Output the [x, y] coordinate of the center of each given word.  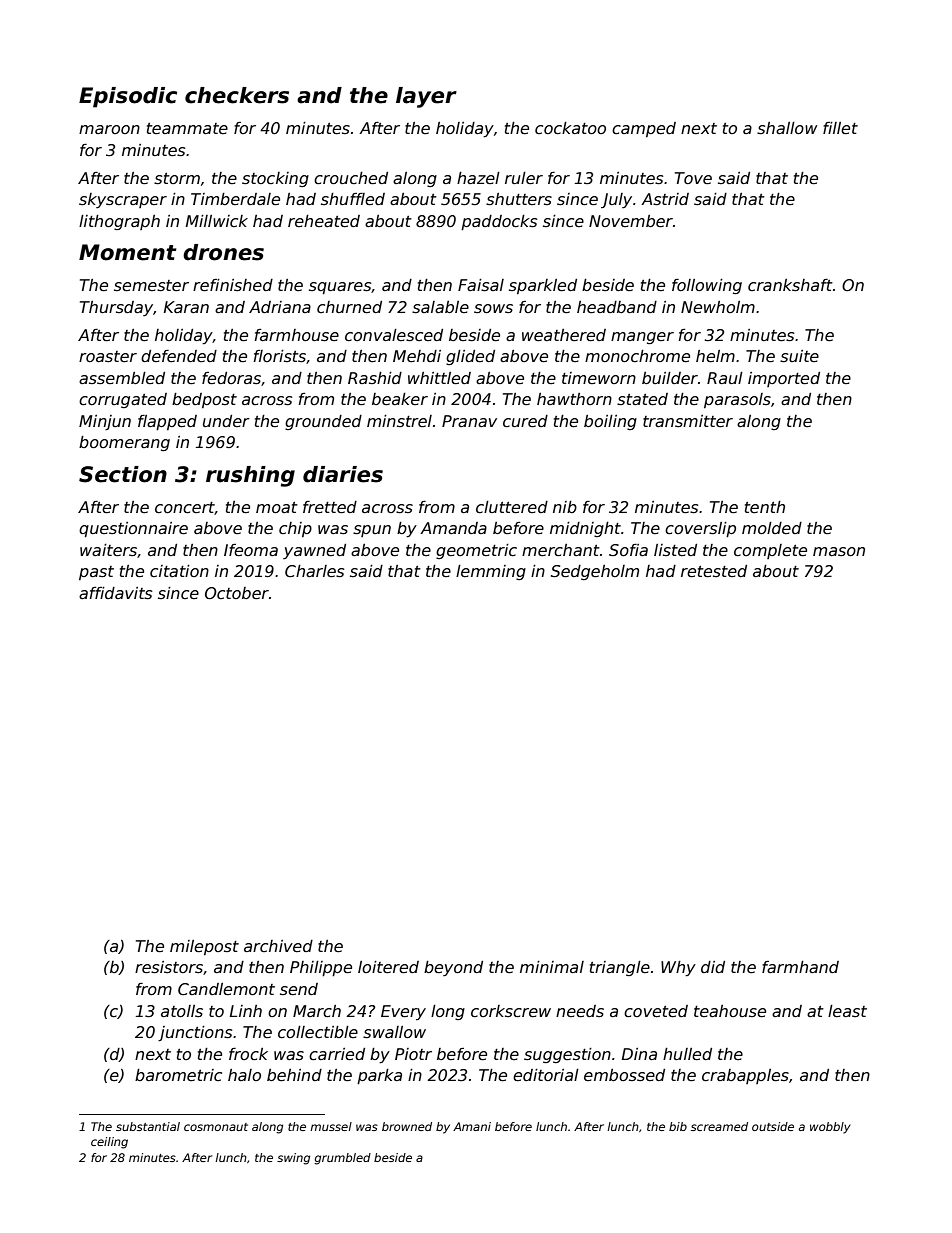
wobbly [830, 1128]
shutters [519, 199]
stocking [275, 179]
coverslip [700, 529]
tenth [765, 507]
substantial [148, 1126]
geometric [476, 551]
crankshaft [790, 285]
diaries [343, 474]
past [96, 573]
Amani [472, 1126]
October [237, 593]
